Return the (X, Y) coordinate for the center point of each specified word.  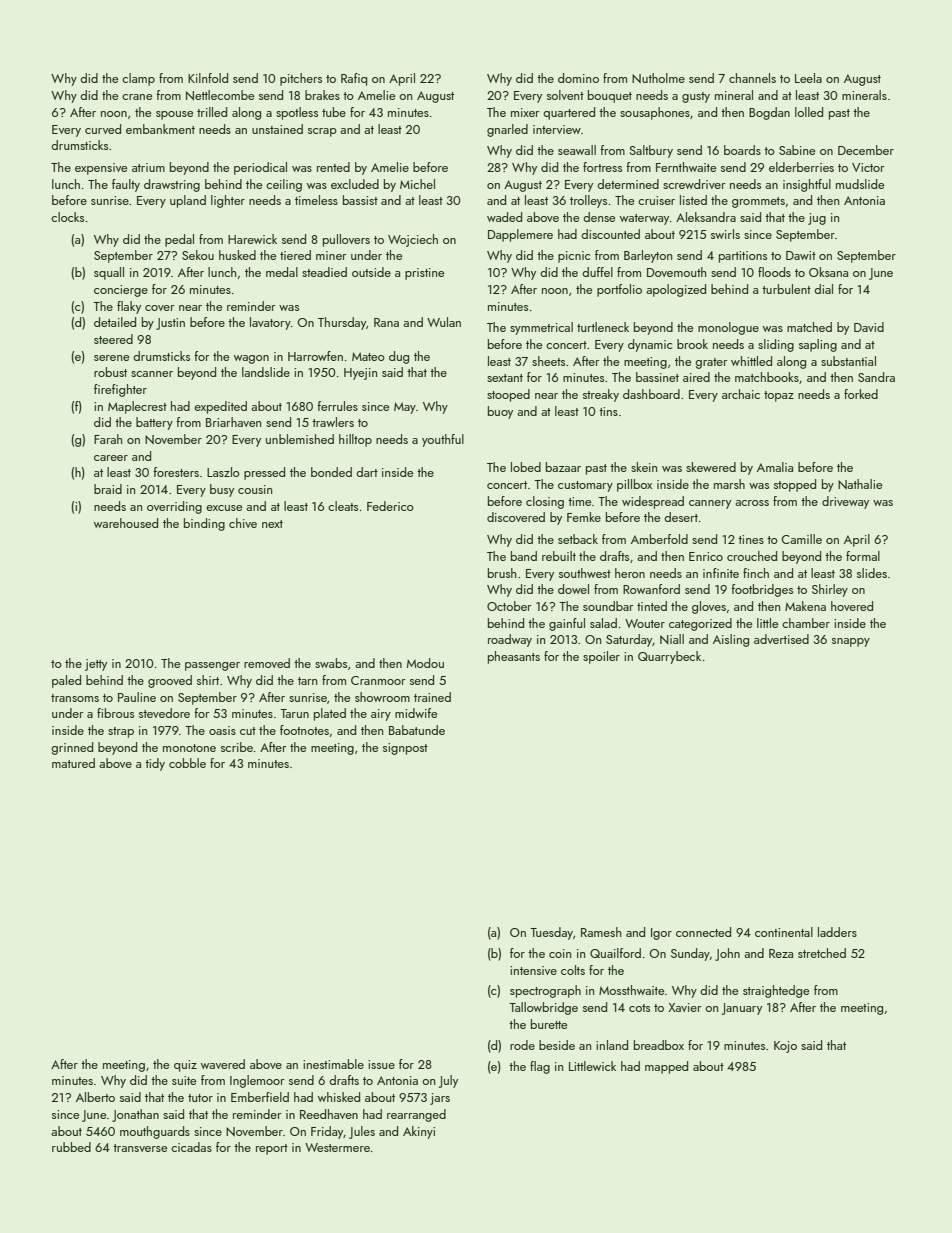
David (869, 327)
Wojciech (413, 240)
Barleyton (648, 256)
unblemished (300, 439)
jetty (96, 665)
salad (603, 623)
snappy (851, 642)
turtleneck (603, 327)
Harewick (252, 239)
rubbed (71, 1147)
